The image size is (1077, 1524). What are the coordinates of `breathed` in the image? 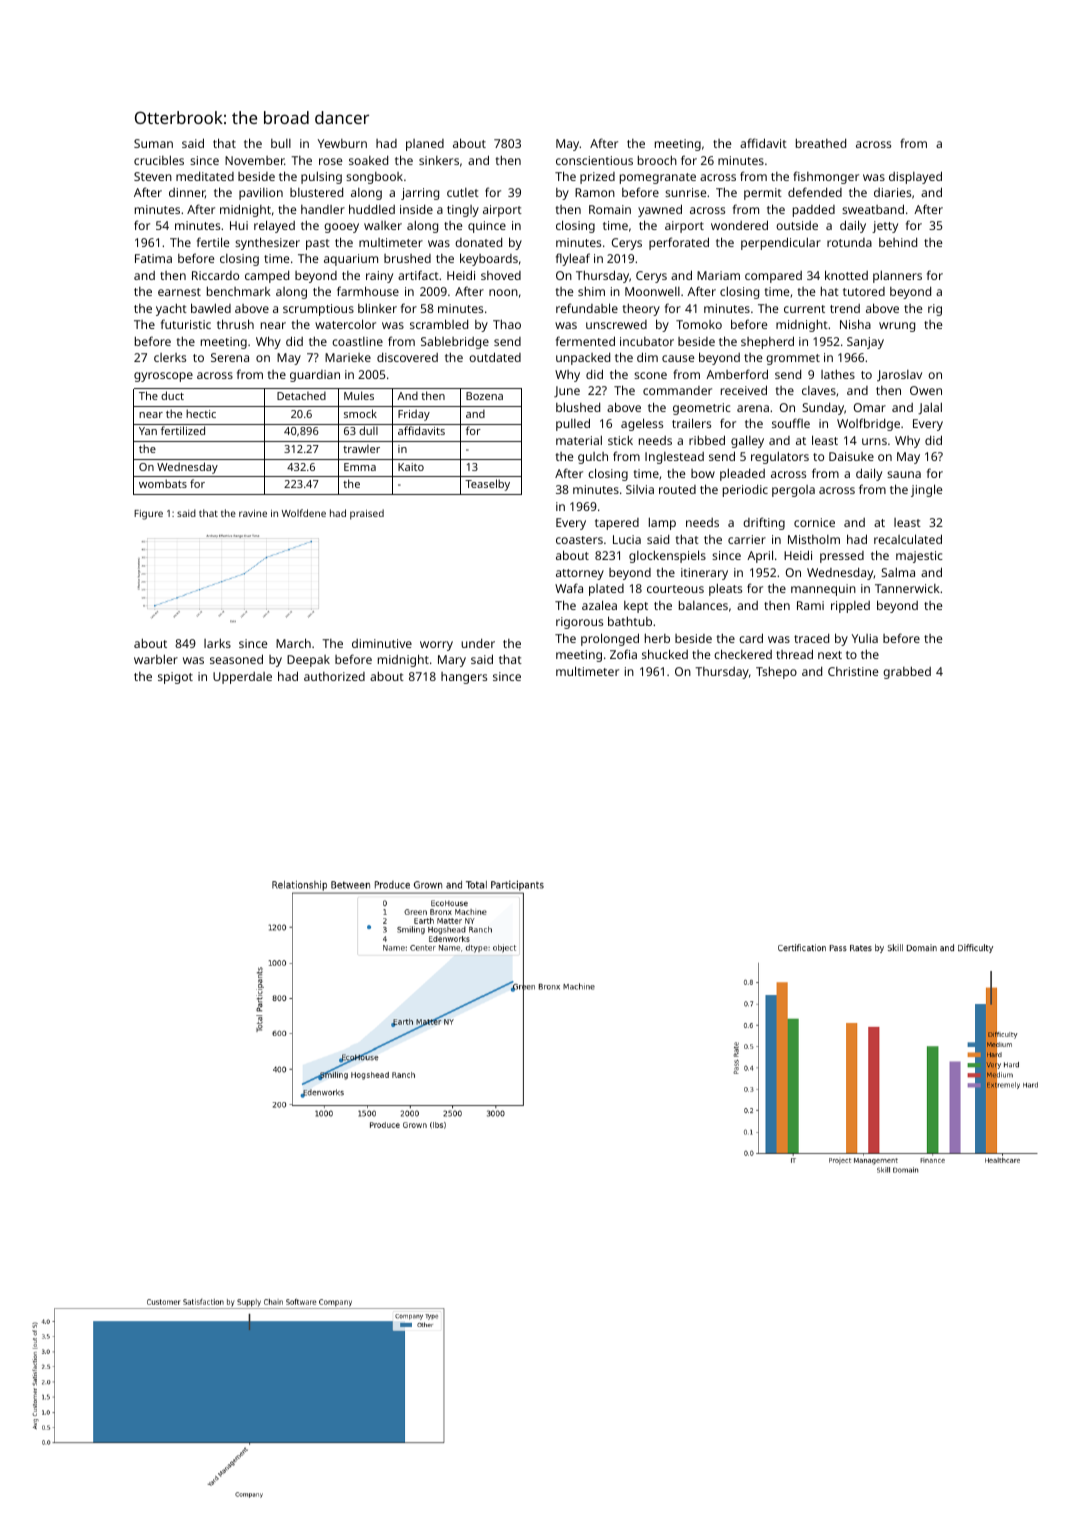 It's located at (821, 143).
